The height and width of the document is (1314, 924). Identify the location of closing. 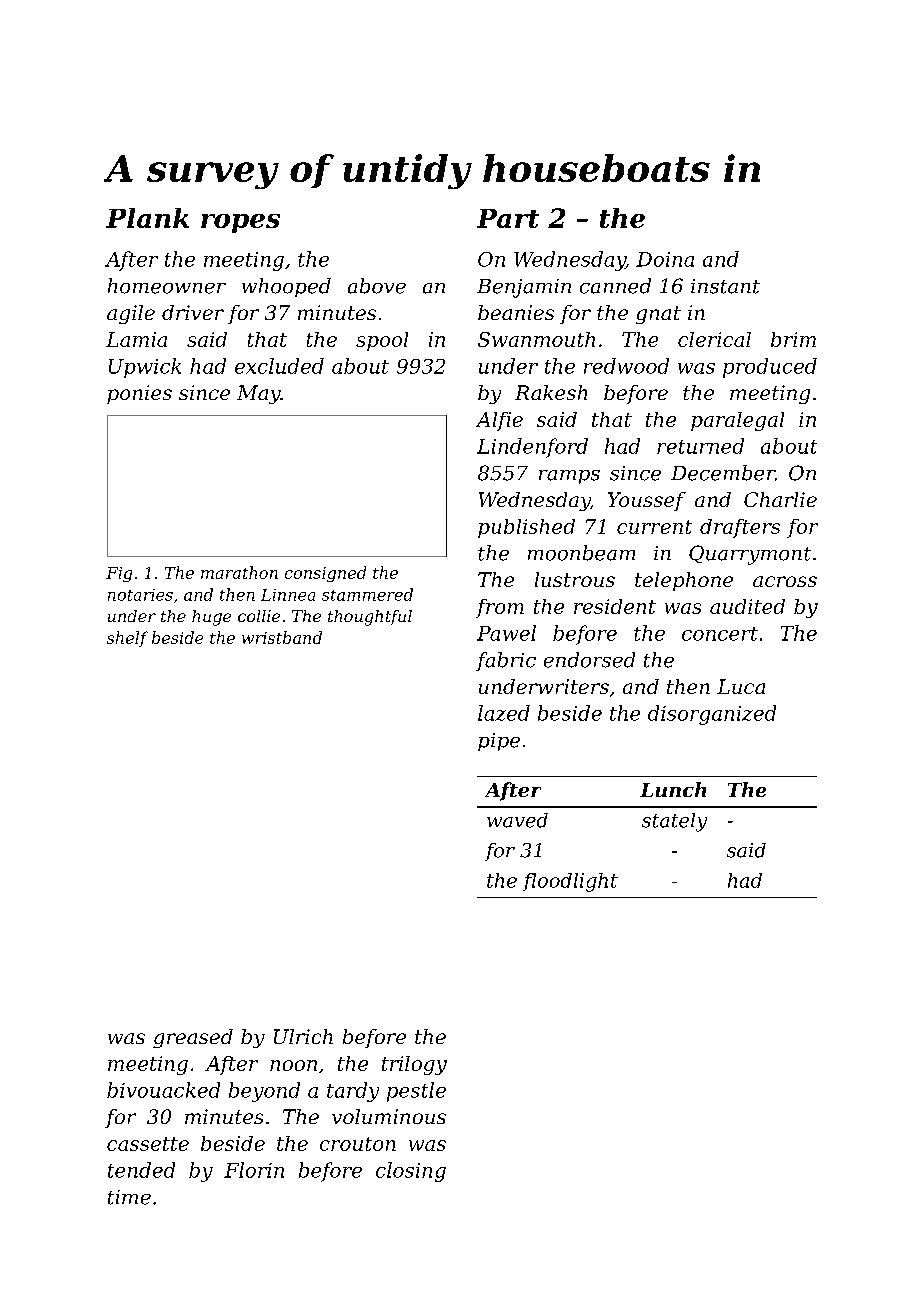
(411, 1172).
